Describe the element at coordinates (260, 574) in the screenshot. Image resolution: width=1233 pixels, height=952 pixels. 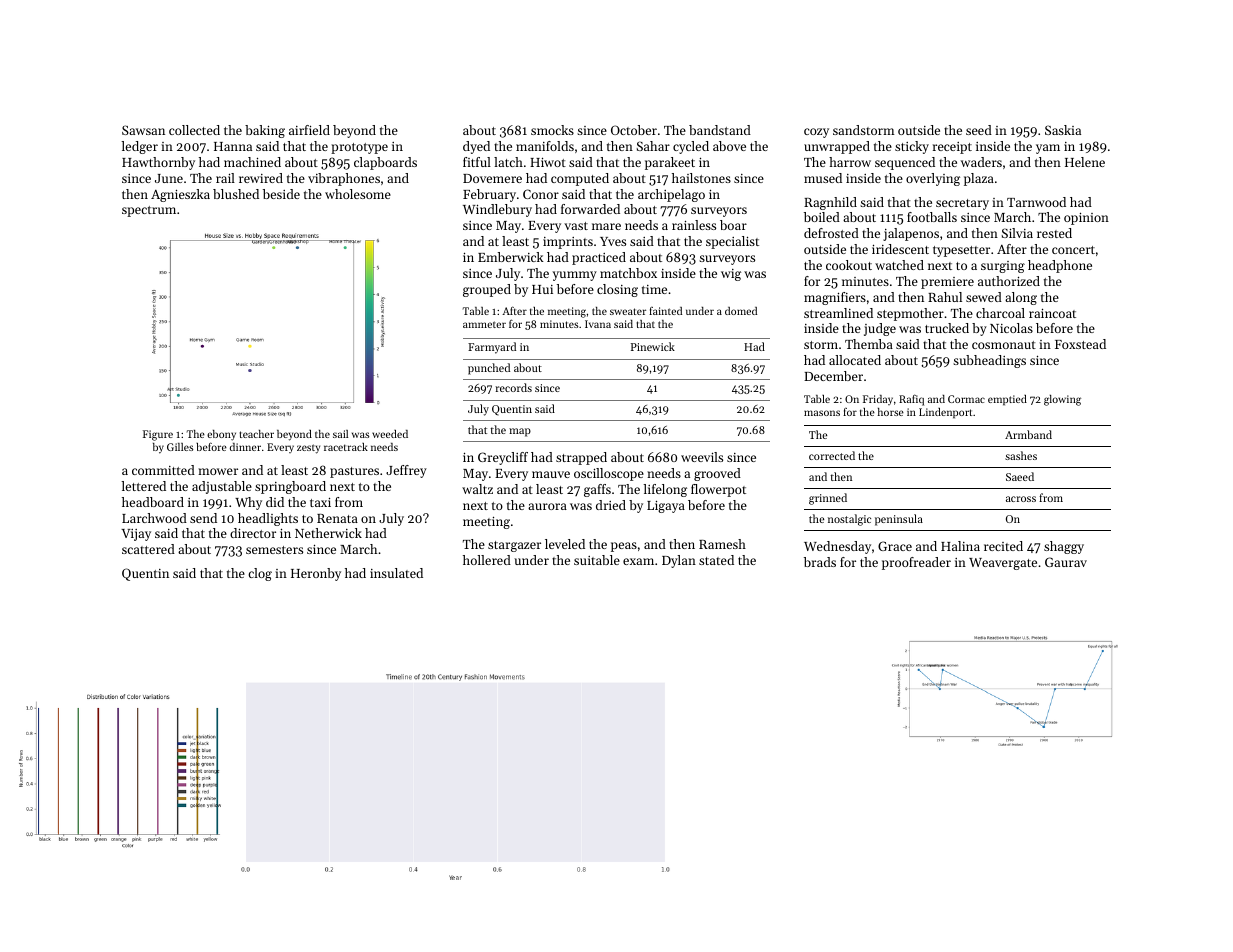
I see `clog` at that location.
